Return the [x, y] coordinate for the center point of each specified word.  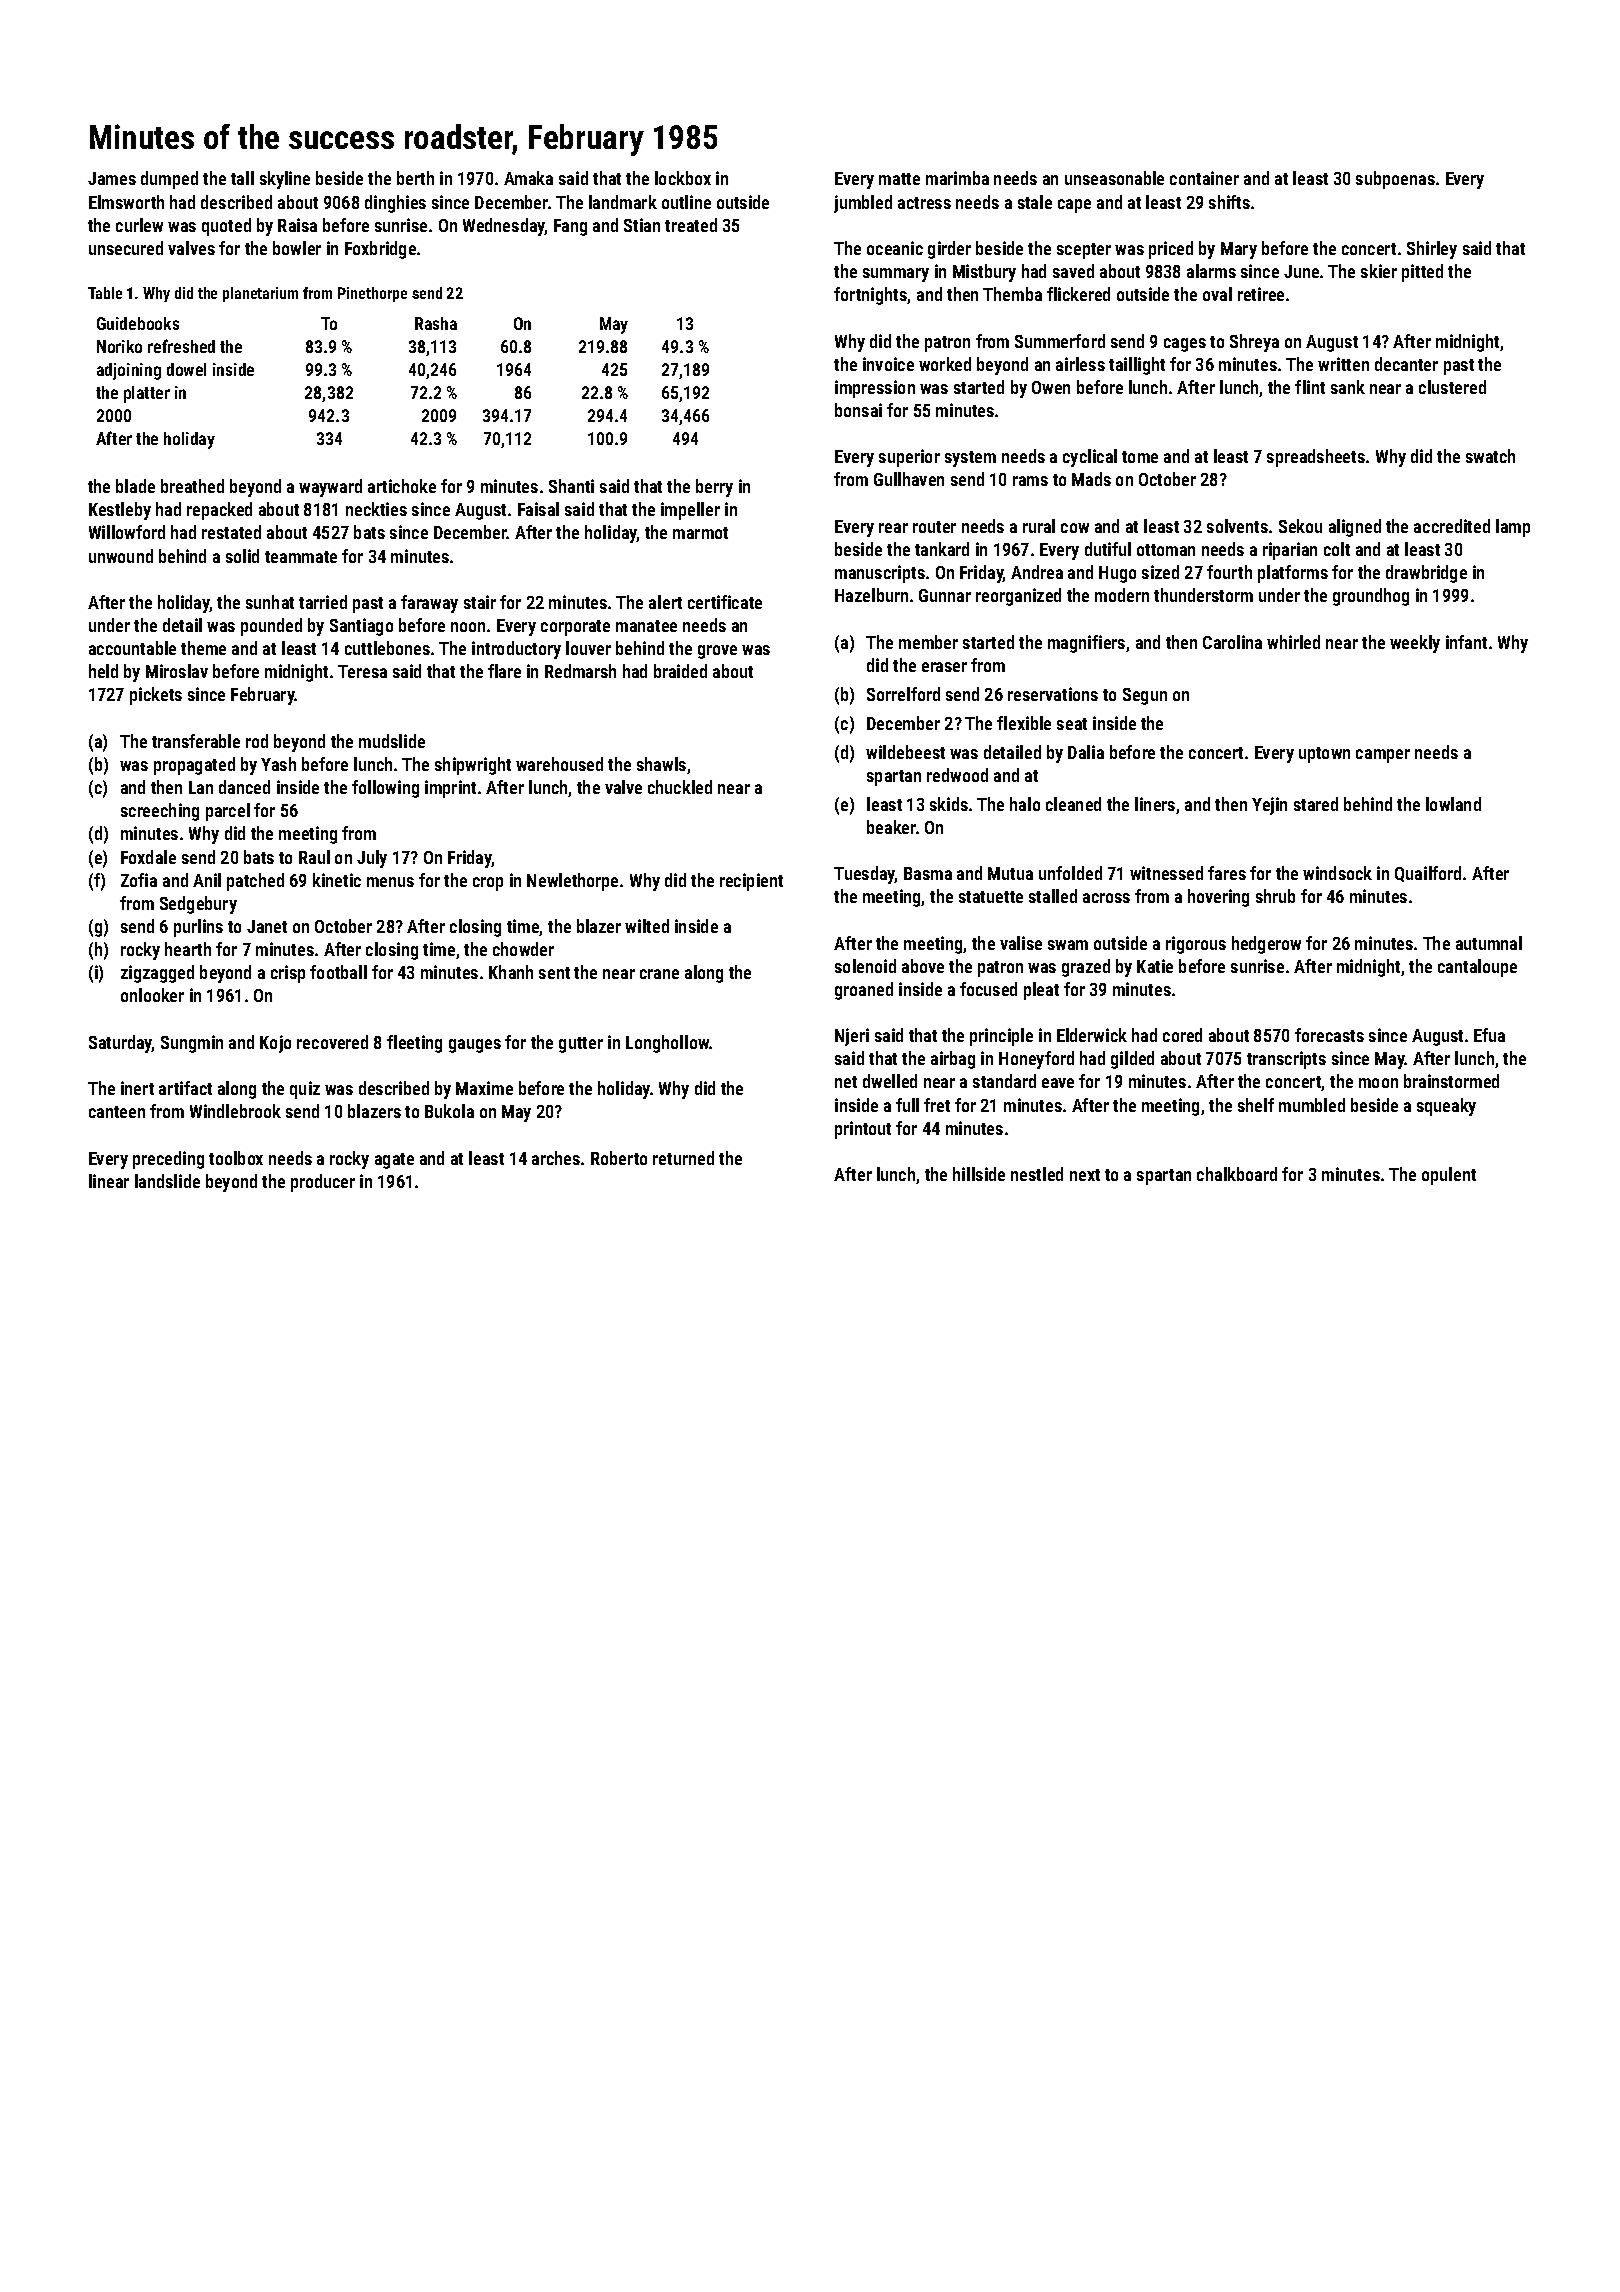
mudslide [392, 741]
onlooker [152, 995]
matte [899, 179]
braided [680, 671]
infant [1466, 642]
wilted [647, 926]
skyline [285, 180]
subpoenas [1395, 180]
